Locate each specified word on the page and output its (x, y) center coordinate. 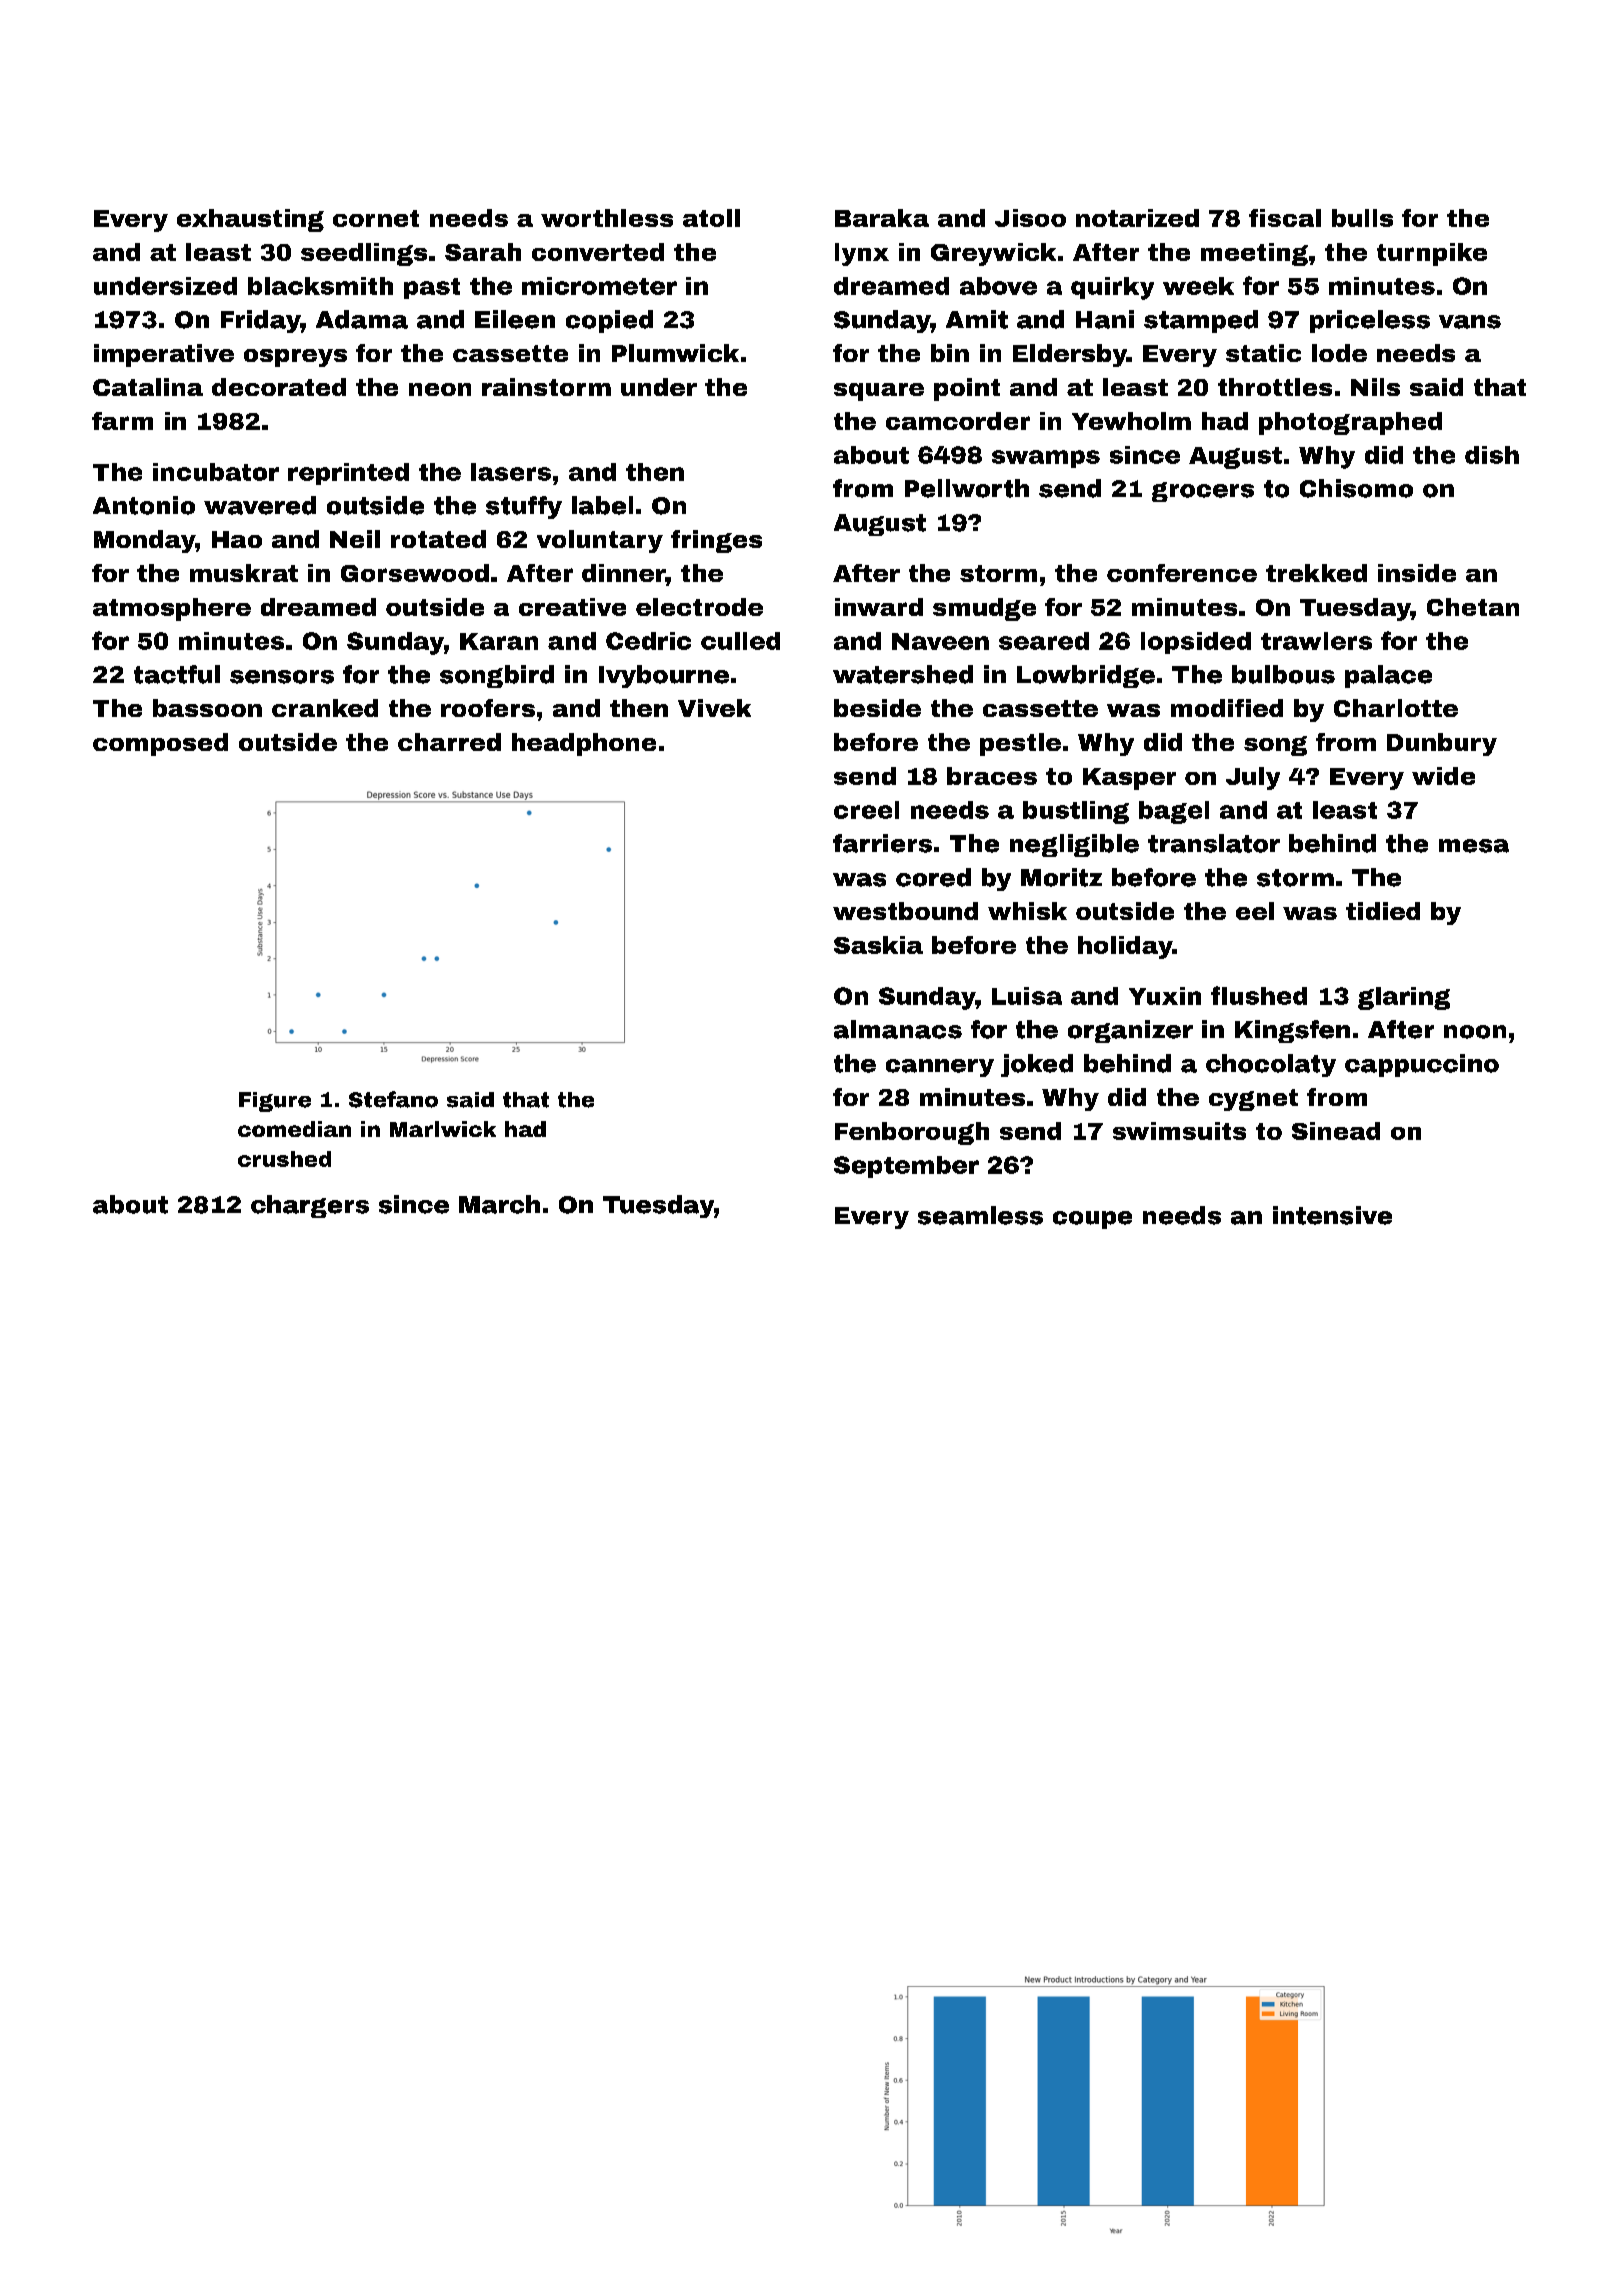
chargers (310, 1206)
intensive (1332, 1215)
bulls (1362, 218)
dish (1492, 455)
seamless (980, 1215)
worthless (607, 218)
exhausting (250, 220)
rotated (438, 539)
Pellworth (967, 488)
